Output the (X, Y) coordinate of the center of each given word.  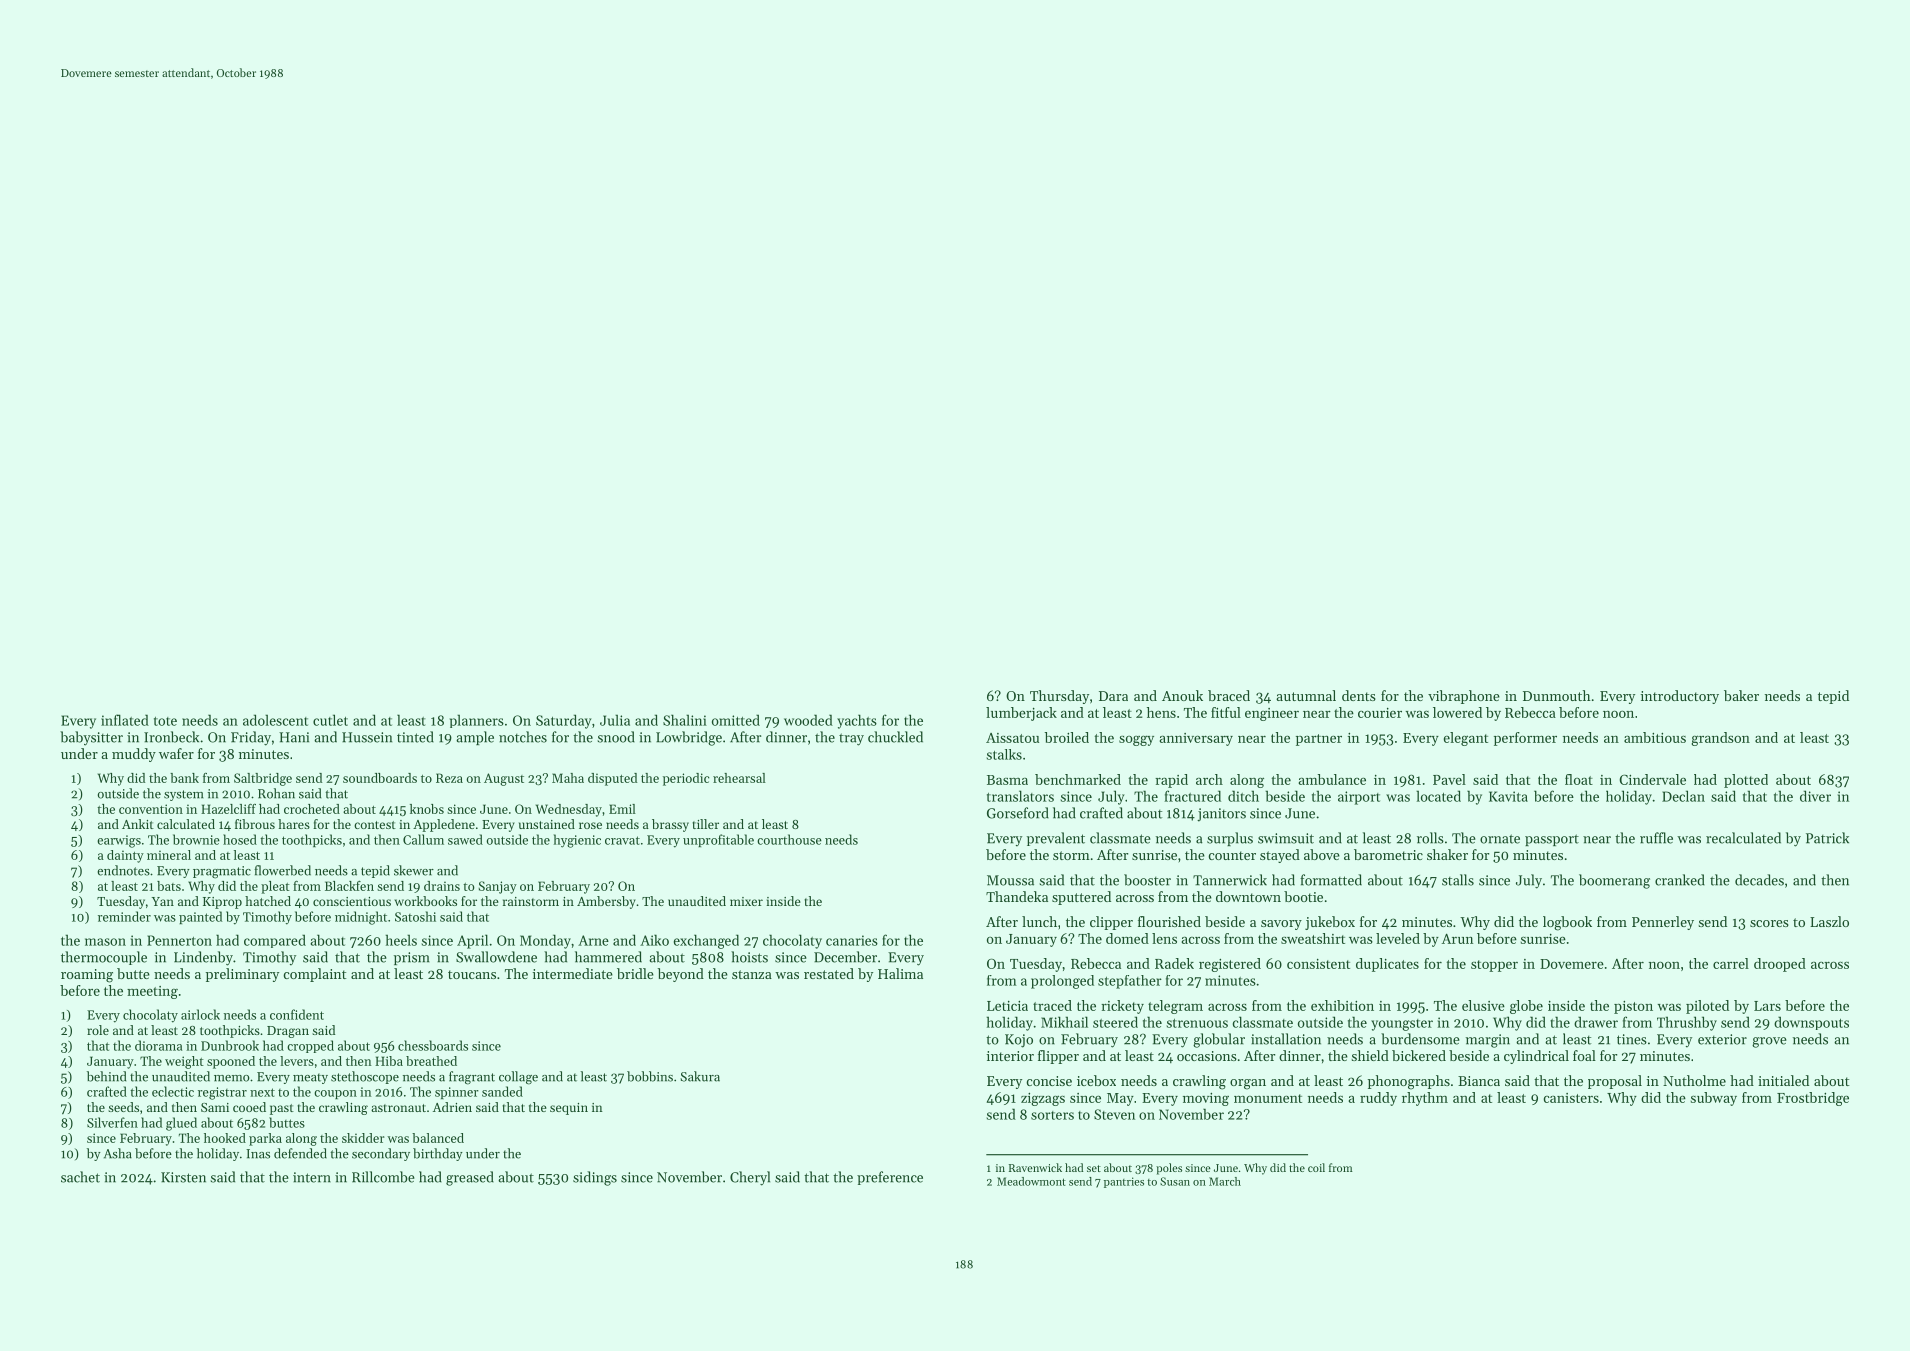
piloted (1707, 1007)
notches (523, 737)
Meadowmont (1031, 1181)
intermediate (573, 973)
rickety (1122, 1007)
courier (1380, 713)
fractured (1192, 796)
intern (312, 1177)
